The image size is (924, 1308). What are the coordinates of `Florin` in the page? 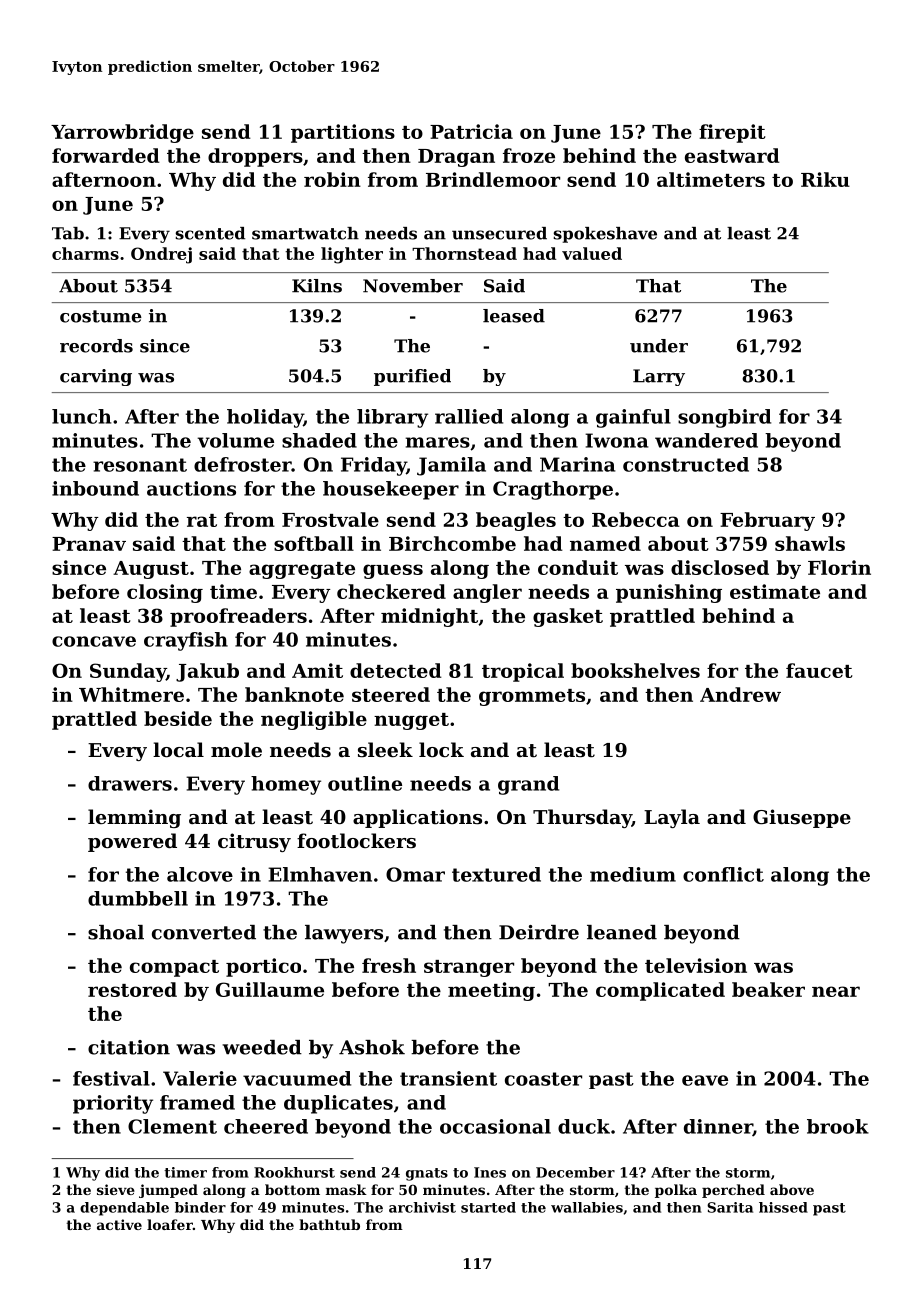 It's located at (839, 567).
